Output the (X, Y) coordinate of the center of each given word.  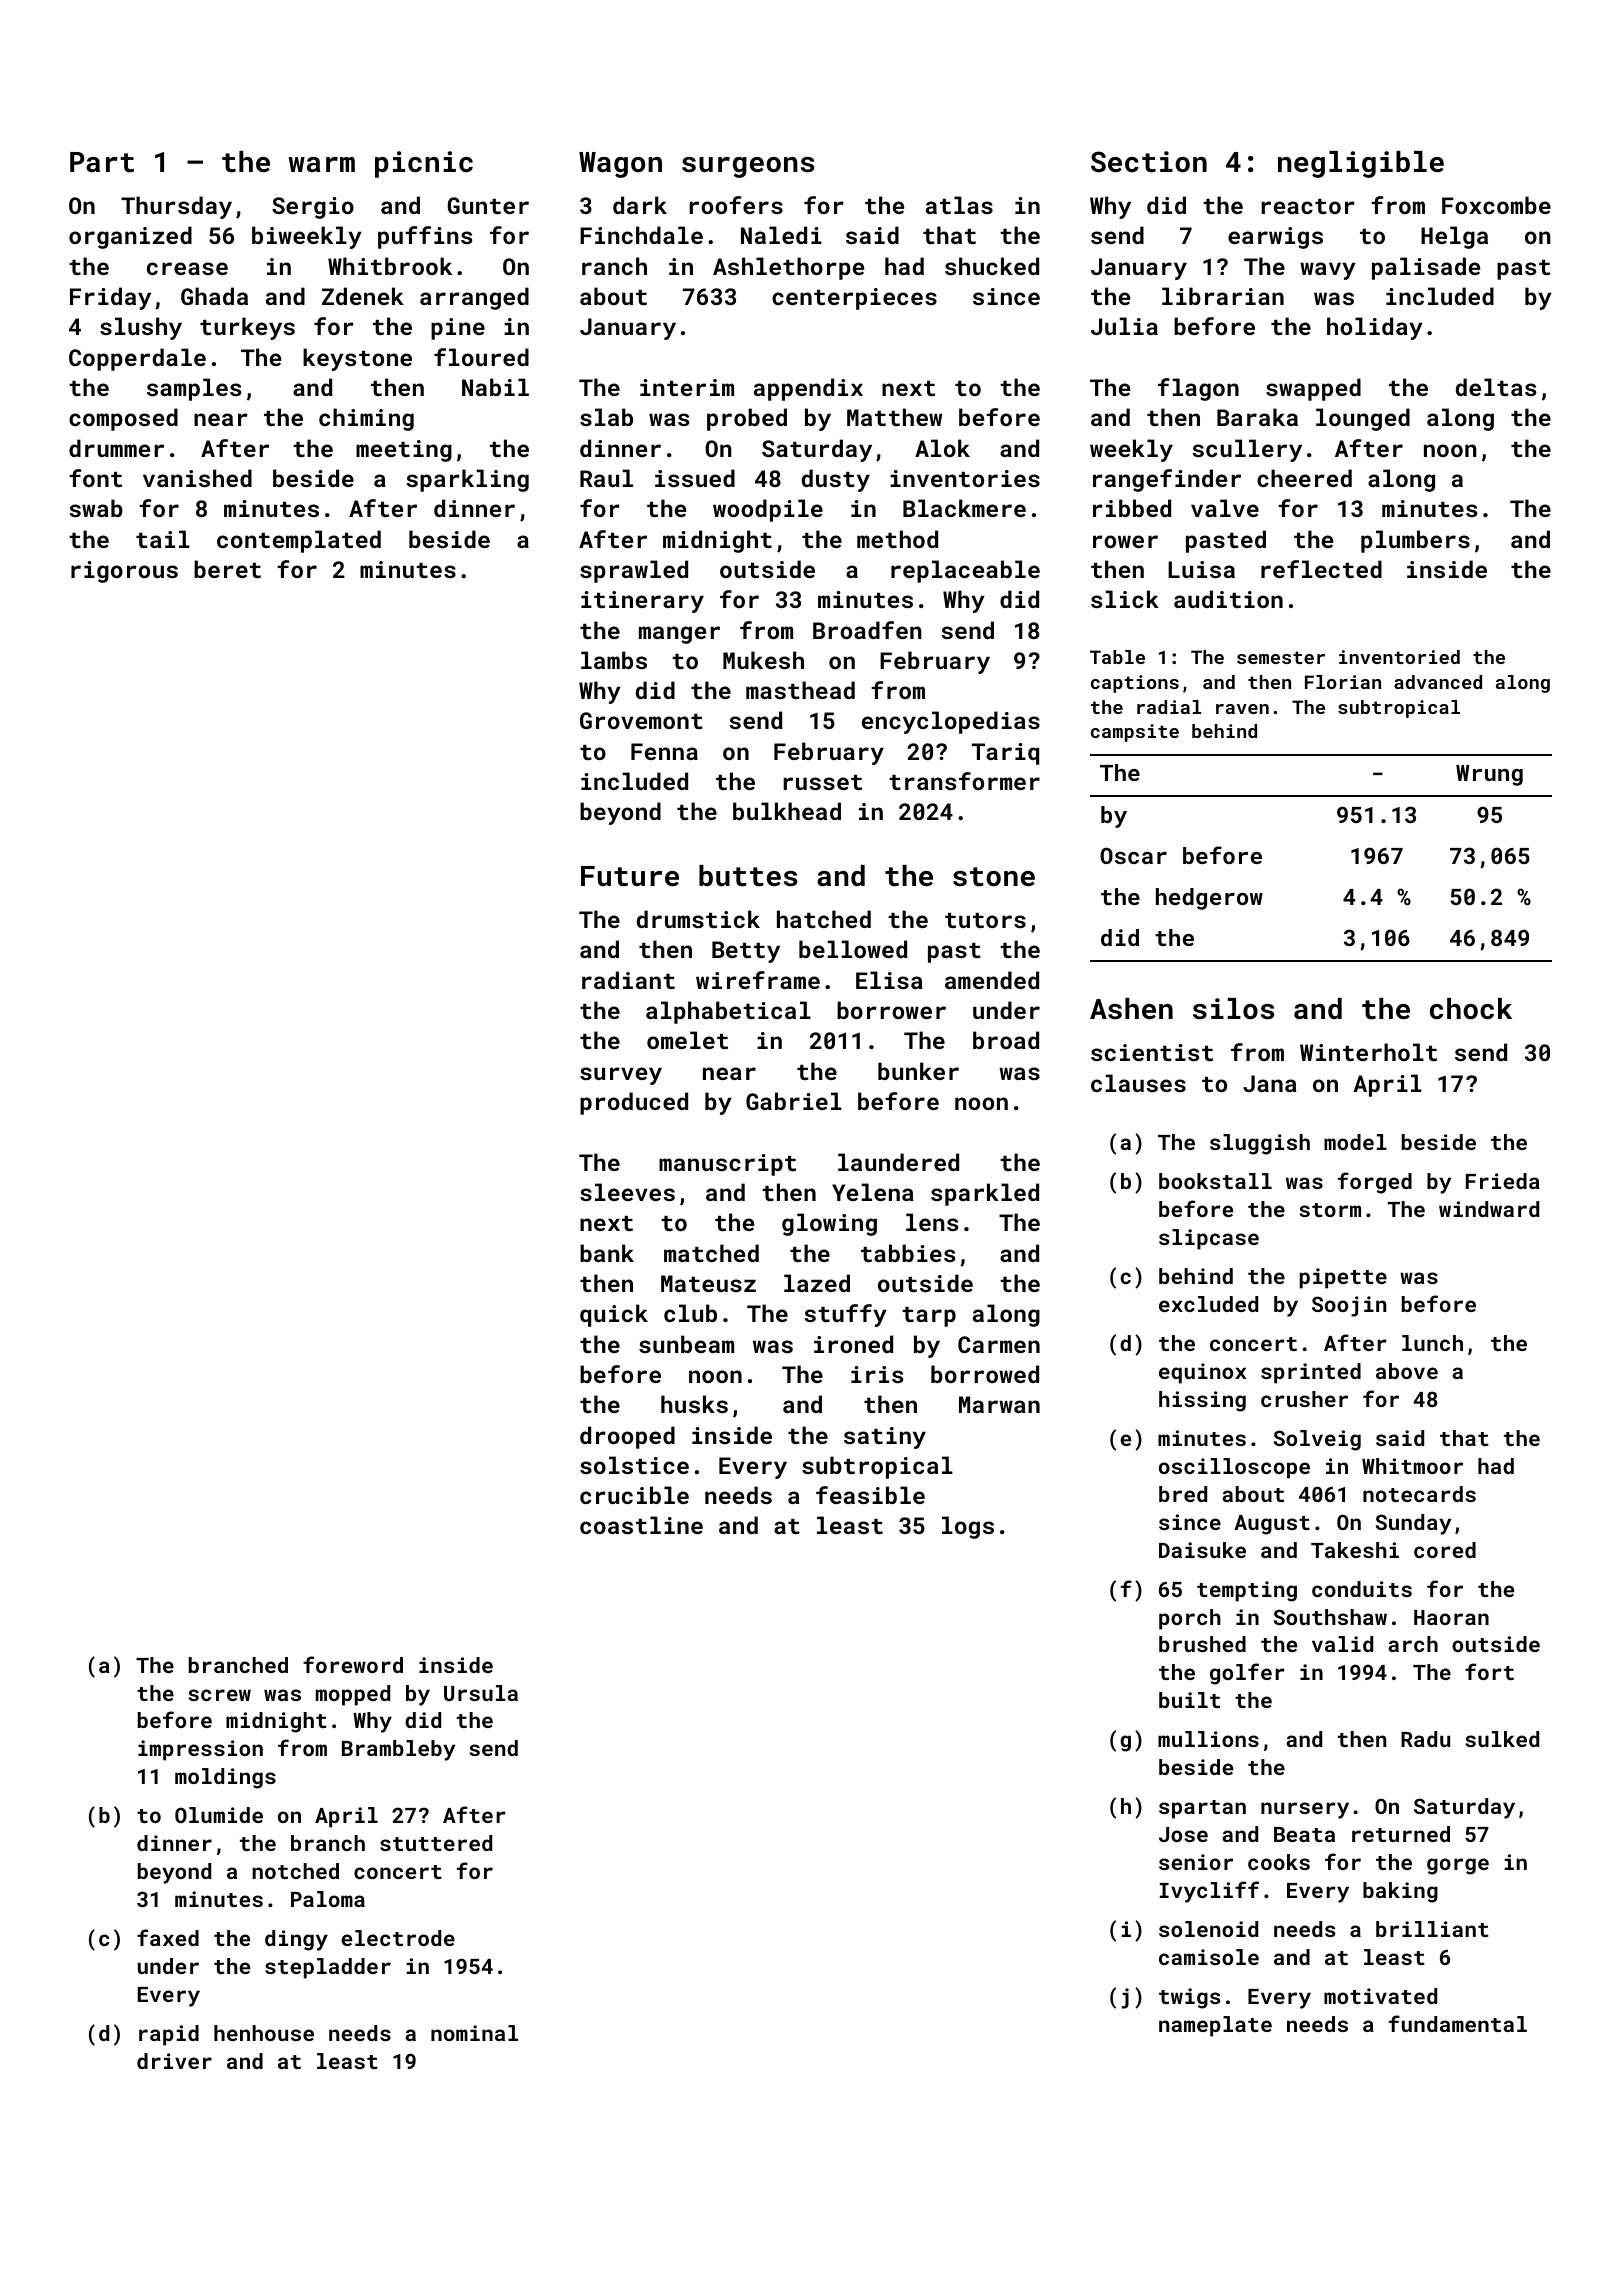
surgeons (748, 167)
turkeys (247, 328)
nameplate (1215, 2026)
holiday (1375, 328)
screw (219, 1695)
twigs (1189, 1998)
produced (634, 1103)
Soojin (1349, 1306)
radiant (628, 980)
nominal (474, 2033)
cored (1445, 1550)
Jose (1183, 1834)
